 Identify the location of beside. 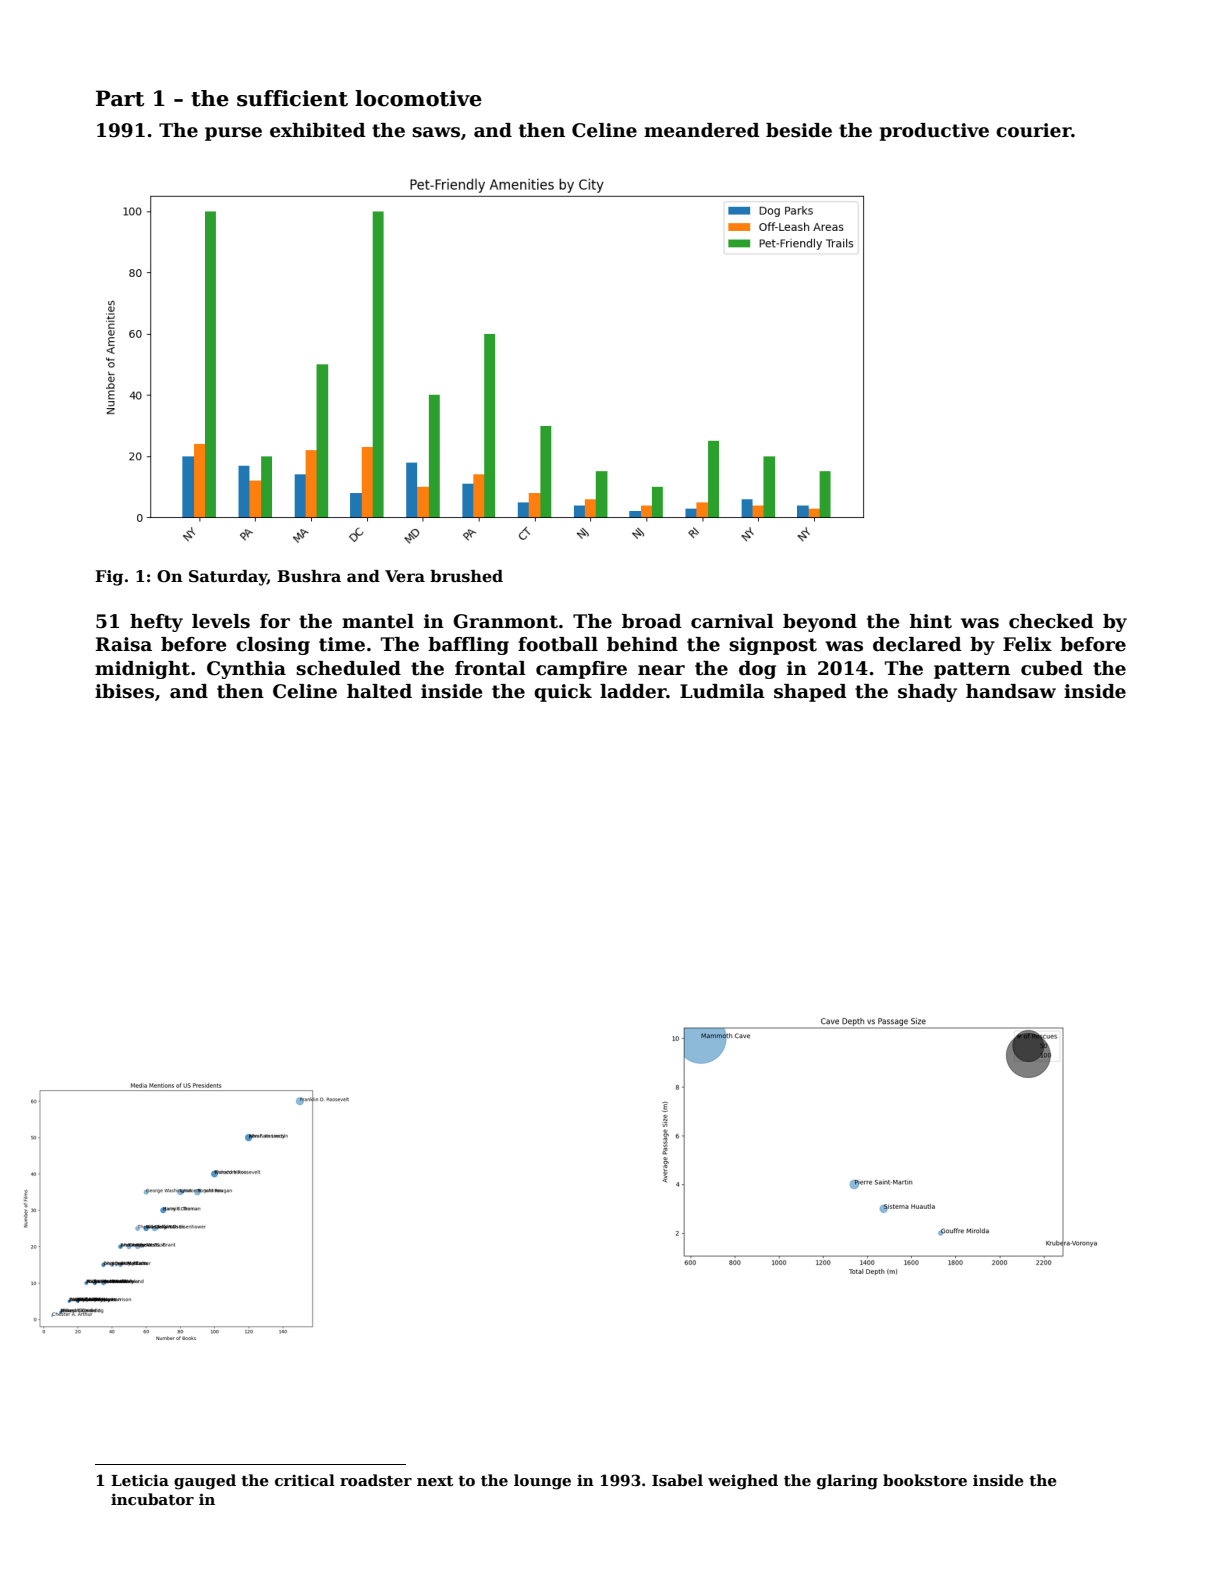
(799, 130).
